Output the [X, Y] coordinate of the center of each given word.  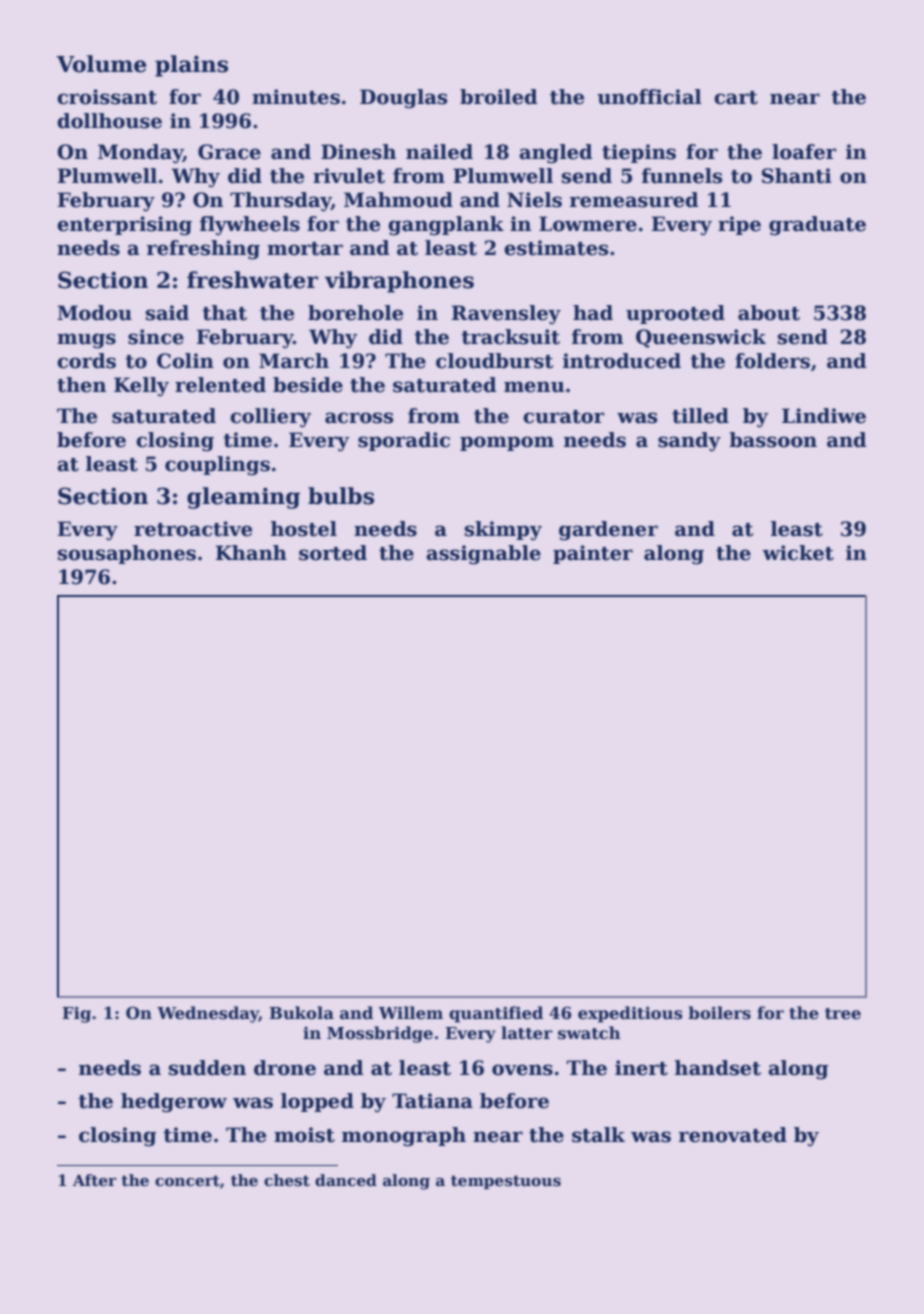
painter [593, 554]
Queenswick [701, 338]
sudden [207, 1068]
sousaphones [127, 554]
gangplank [446, 226]
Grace [229, 152]
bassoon [773, 440]
